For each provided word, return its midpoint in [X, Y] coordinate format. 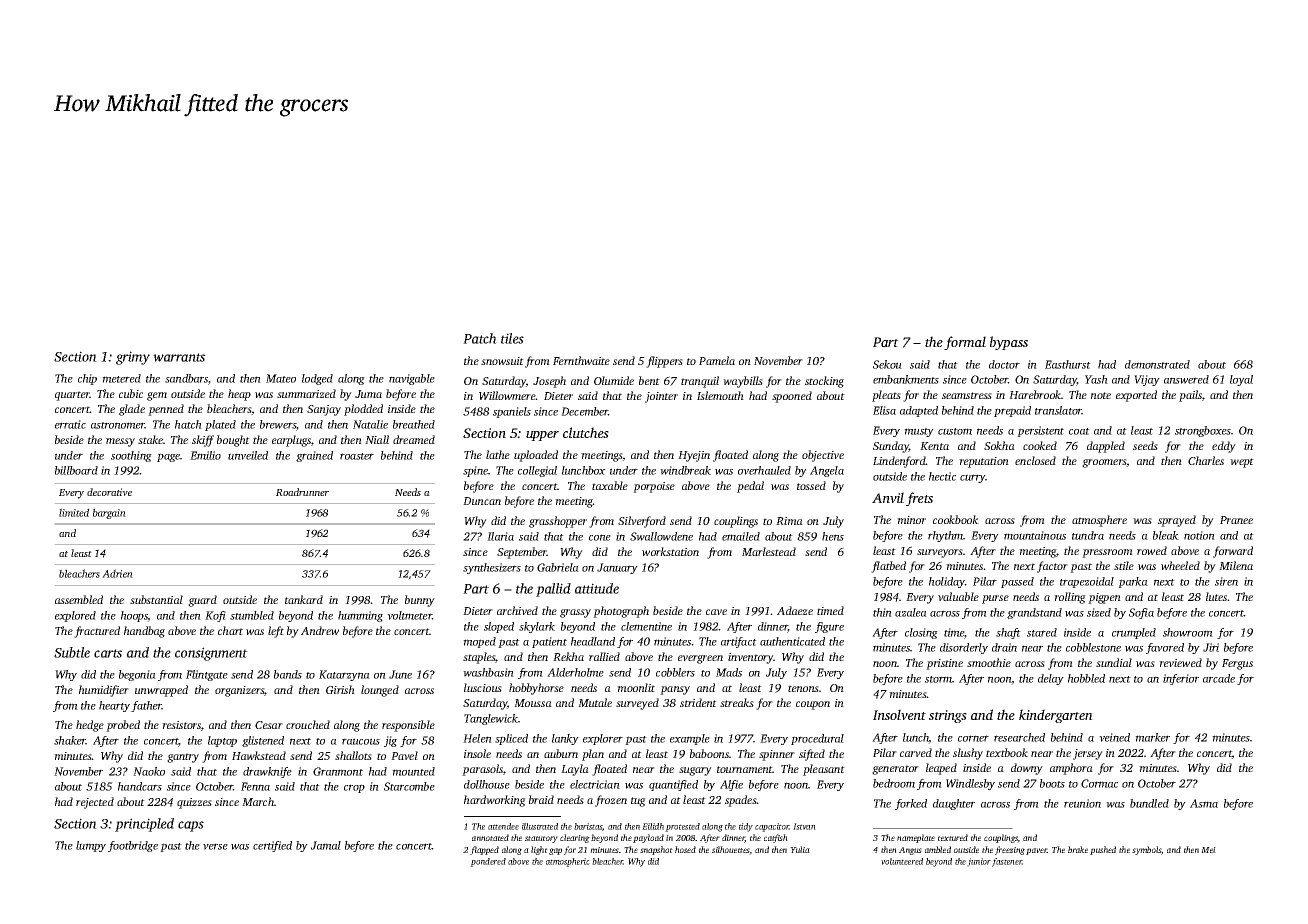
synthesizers [492, 568]
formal [965, 343]
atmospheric [568, 862]
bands [288, 674]
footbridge [133, 846]
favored [1165, 648]
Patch [480, 338]
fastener [1007, 862]
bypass [1009, 343]
